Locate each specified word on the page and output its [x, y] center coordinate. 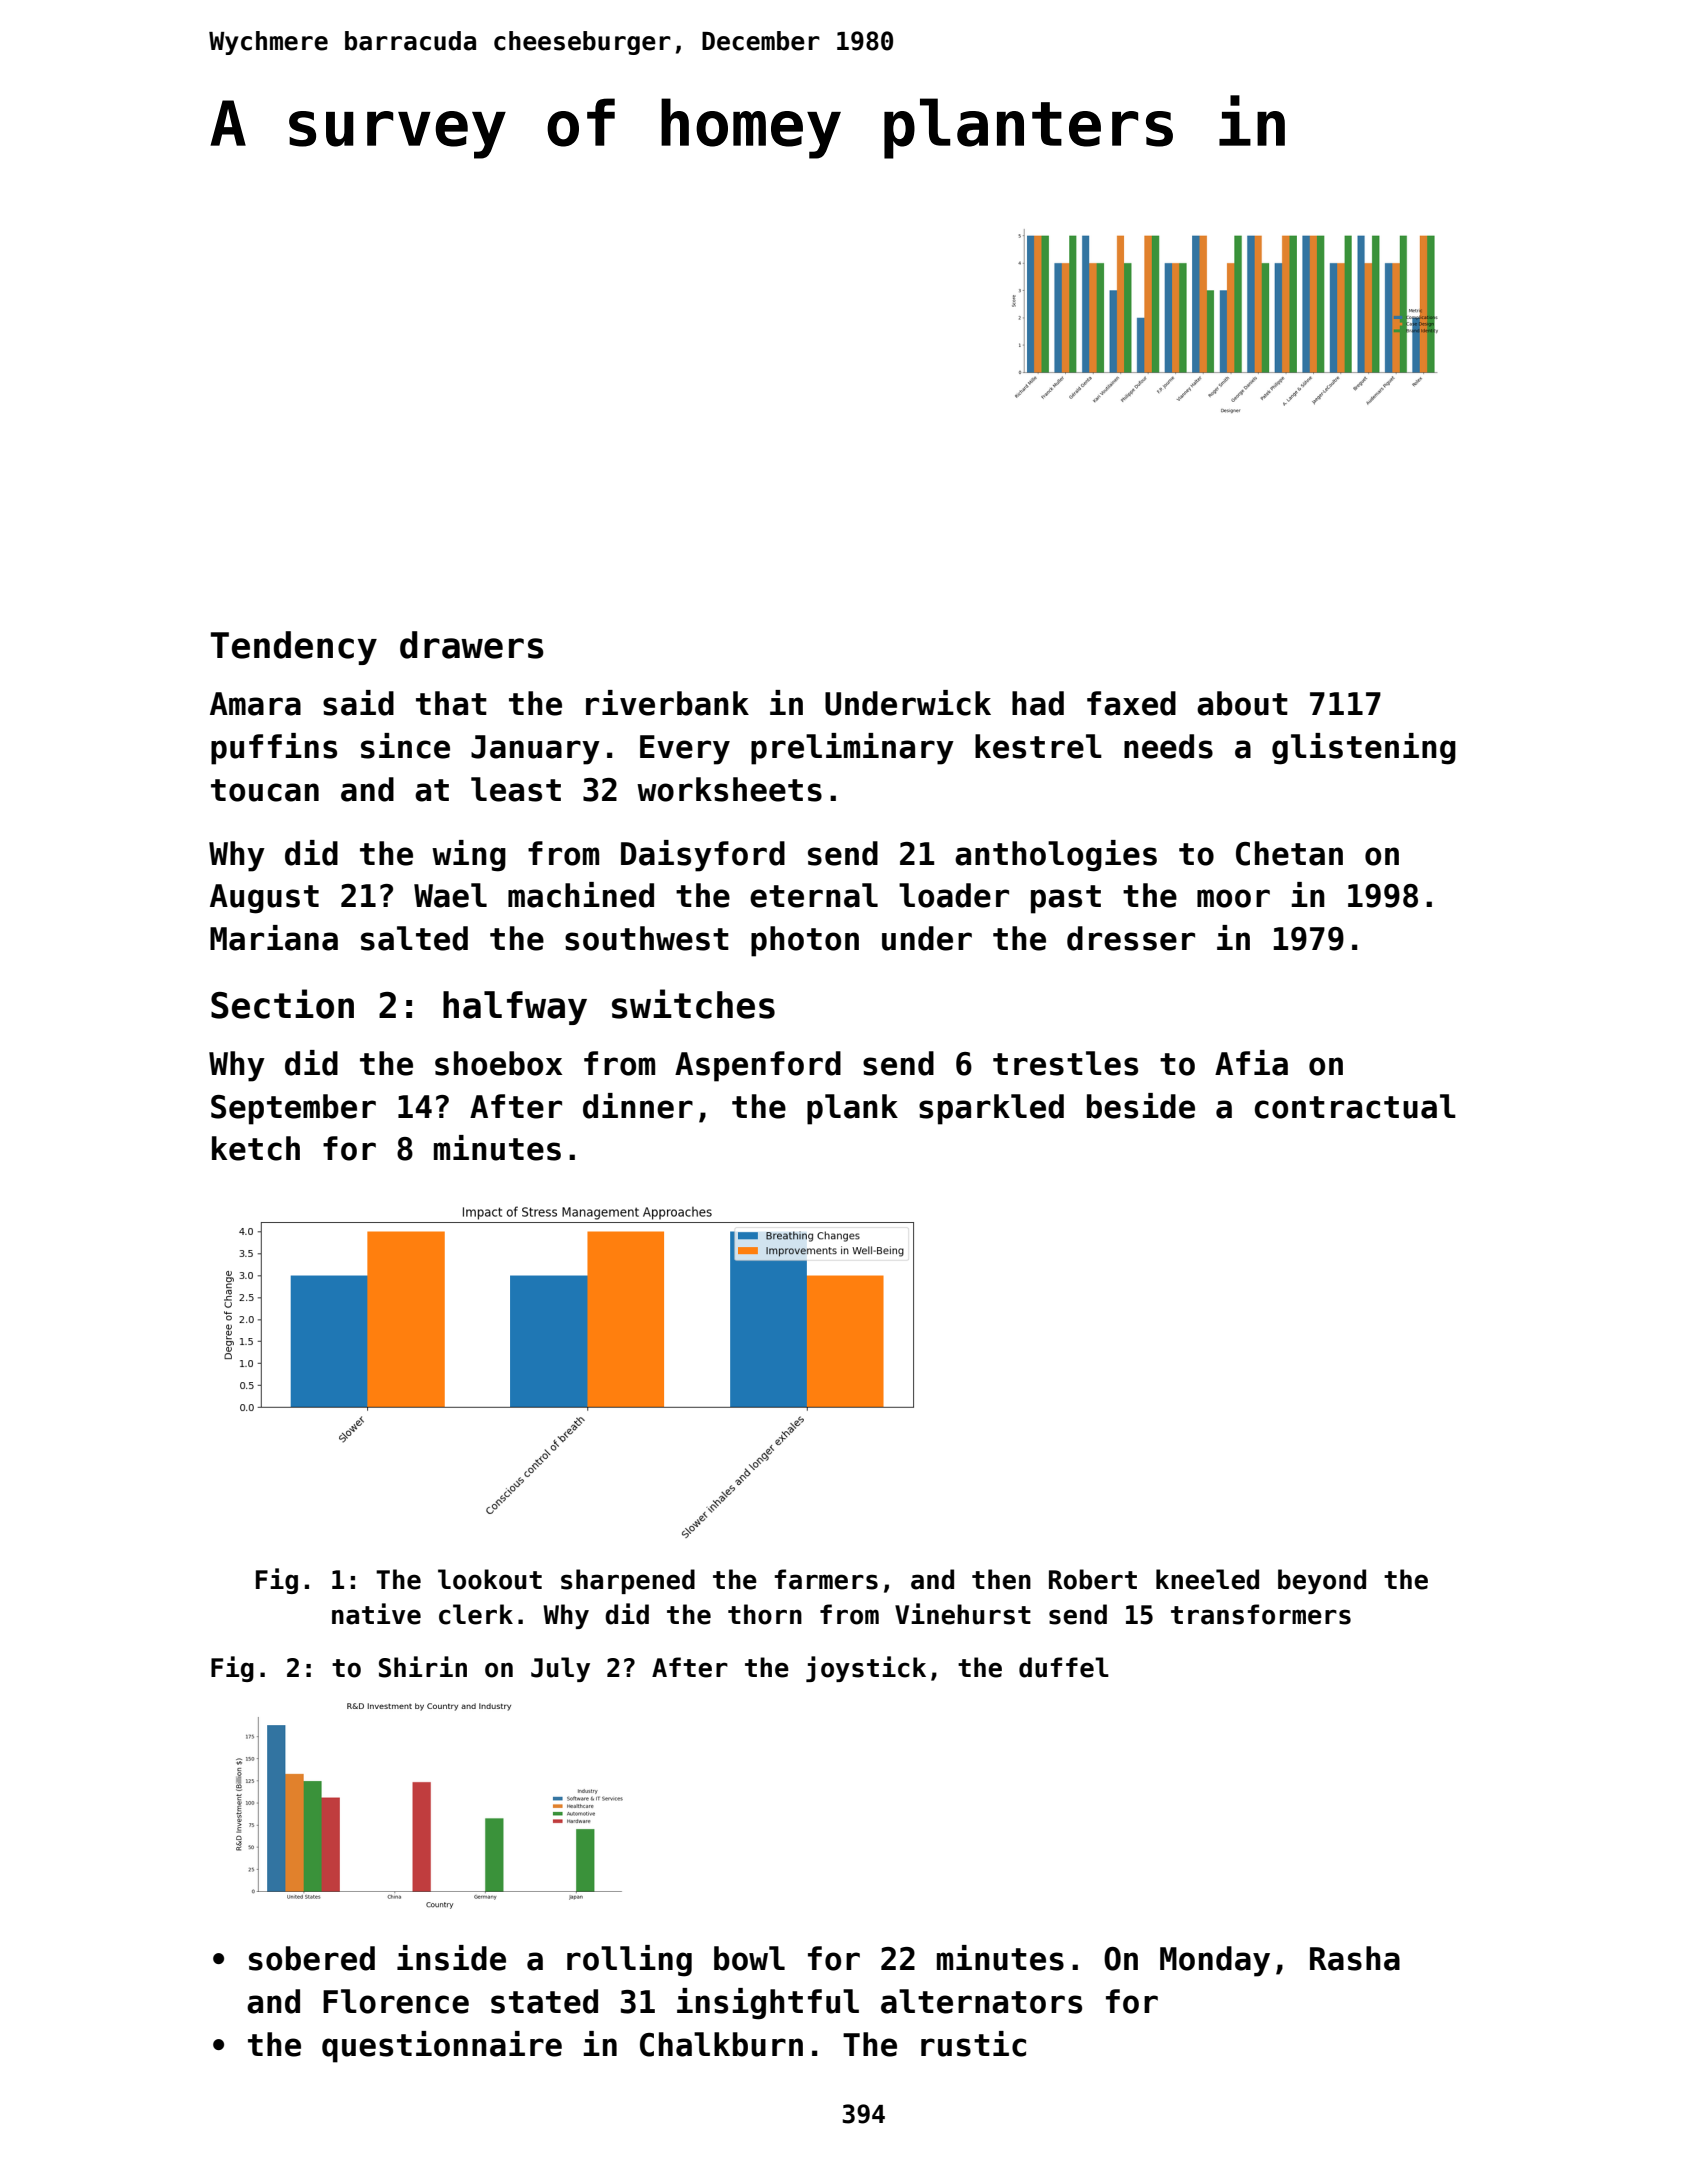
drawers [472, 645]
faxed [1131, 703]
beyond [1322, 1581]
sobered [312, 1958]
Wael [450, 895]
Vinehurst [963, 1614]
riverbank [667, 703]
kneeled [1207, 1579]
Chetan [1289, 853]
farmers [826, 1579]
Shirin [423, 1667]
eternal [814, 895]
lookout [490, 1579]
